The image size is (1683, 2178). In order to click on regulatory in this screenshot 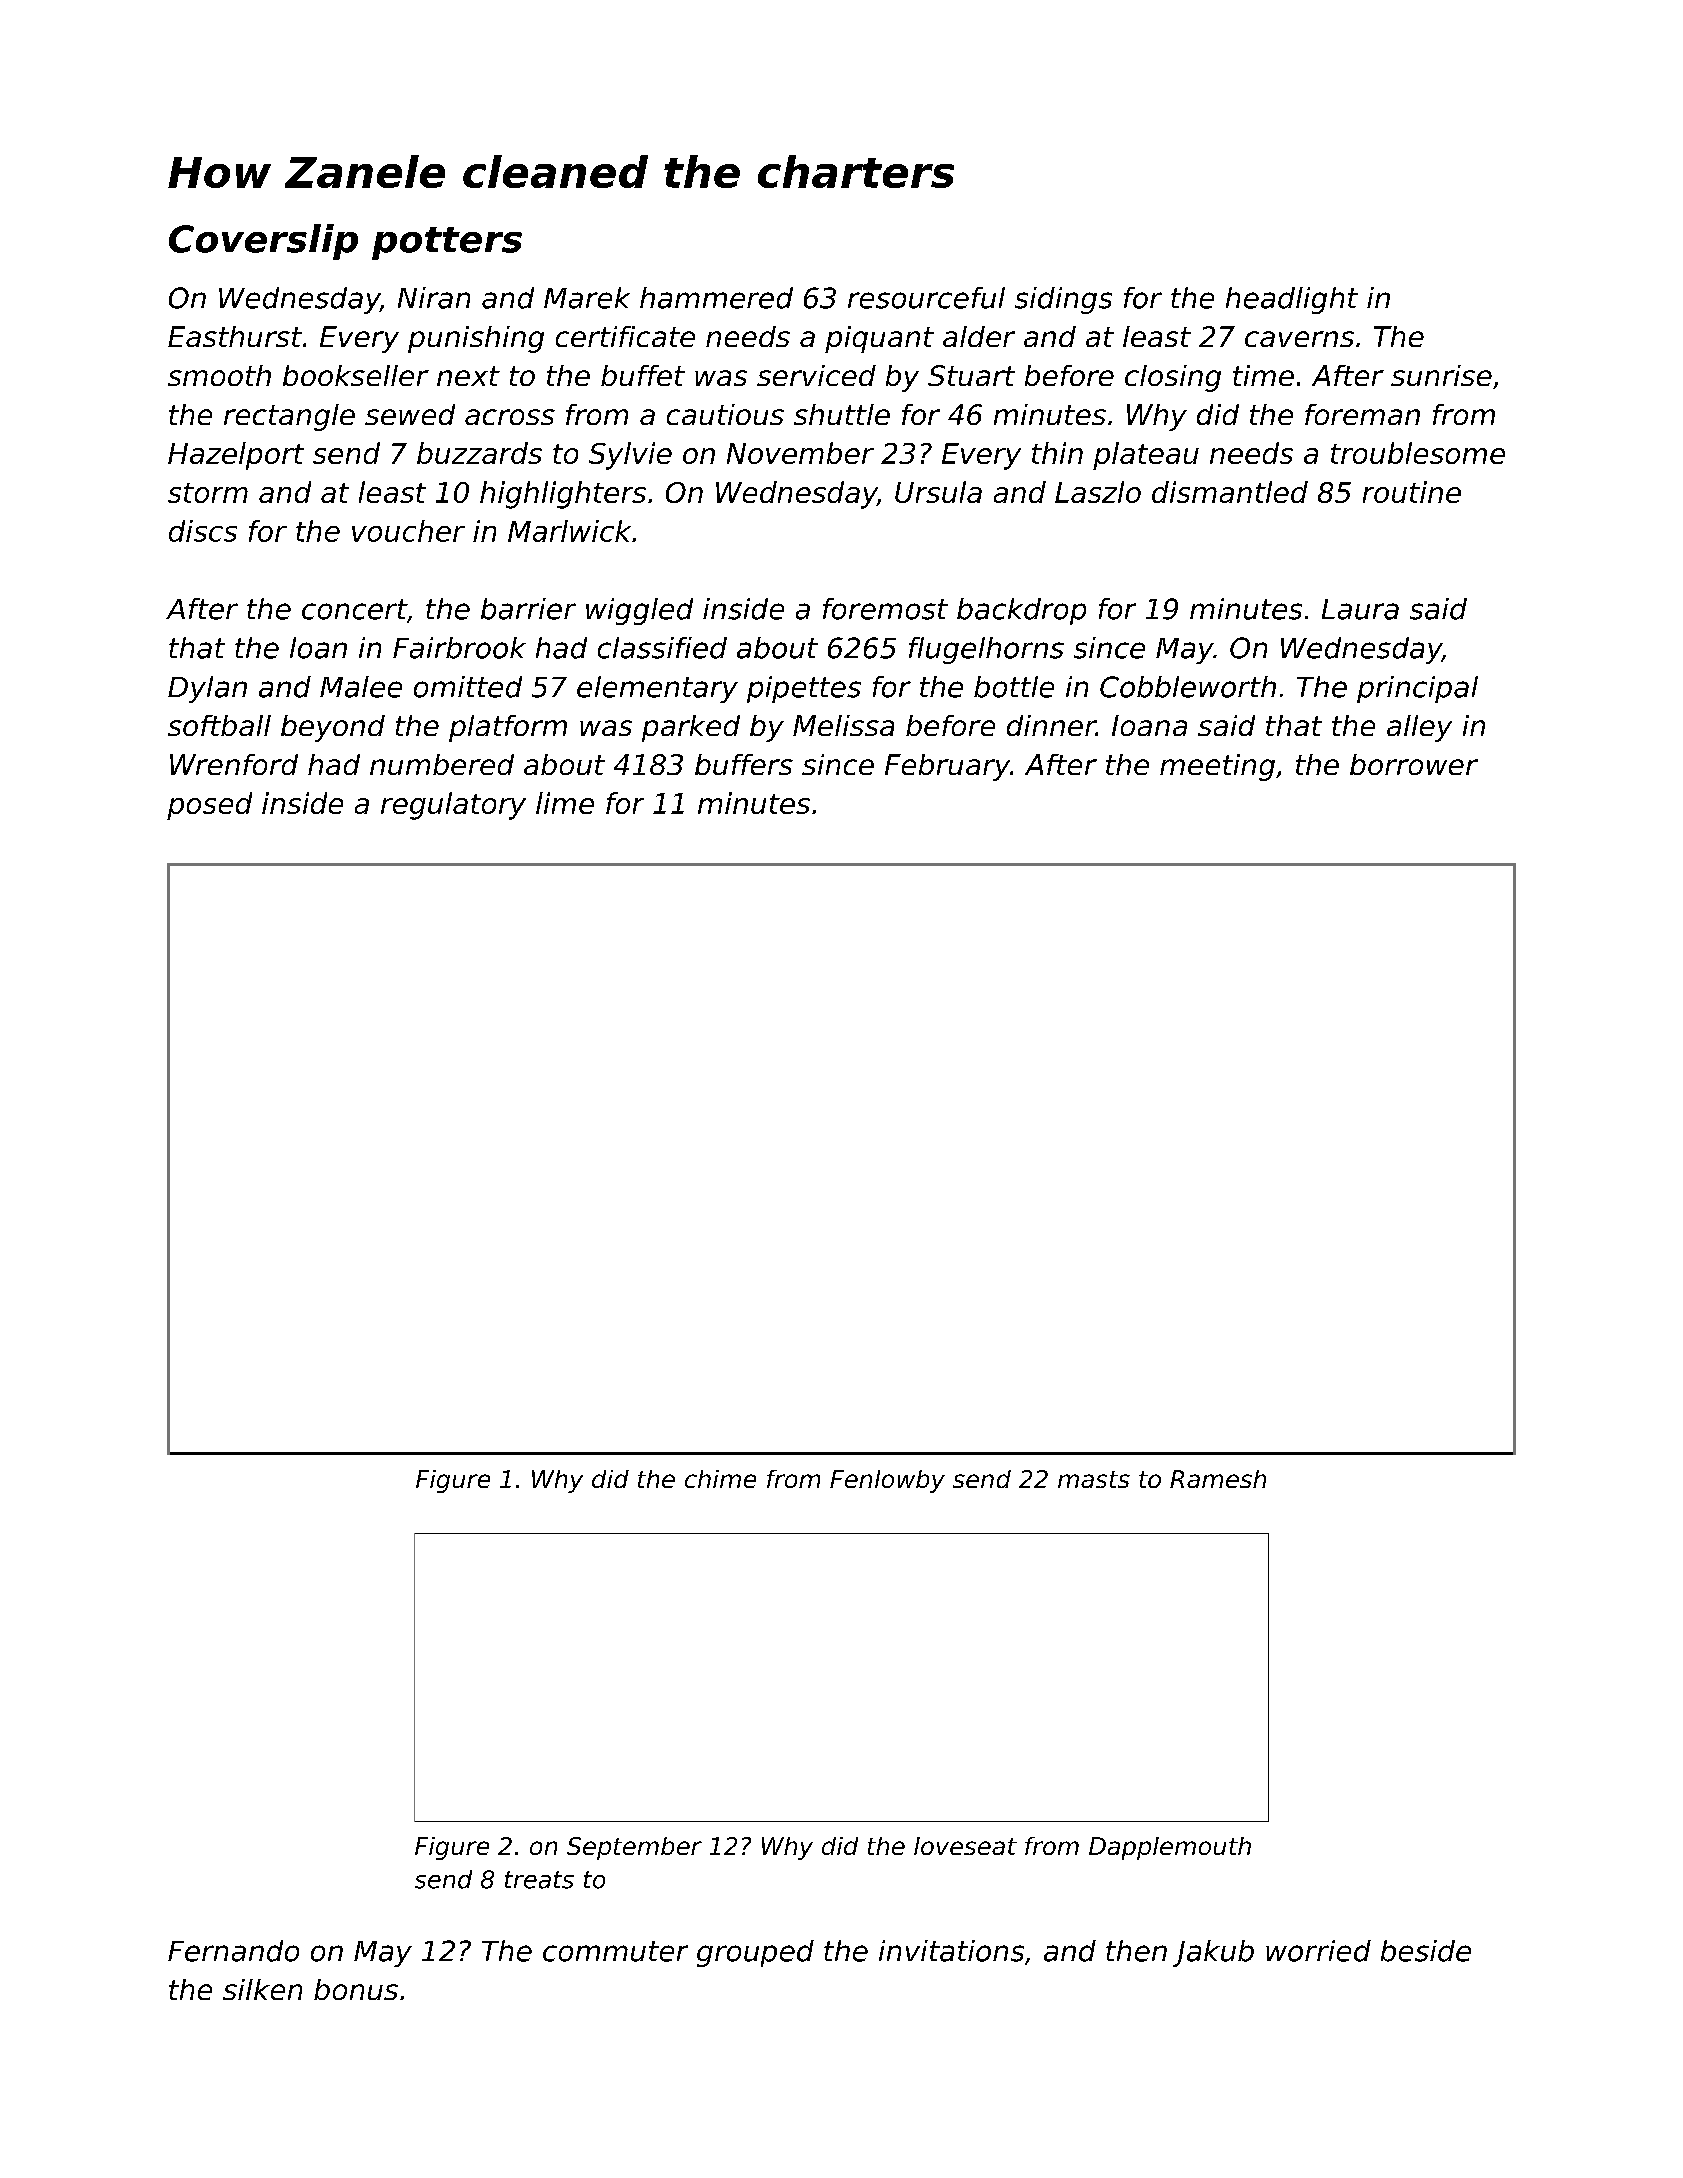, I will do `click(453, 806)`.
